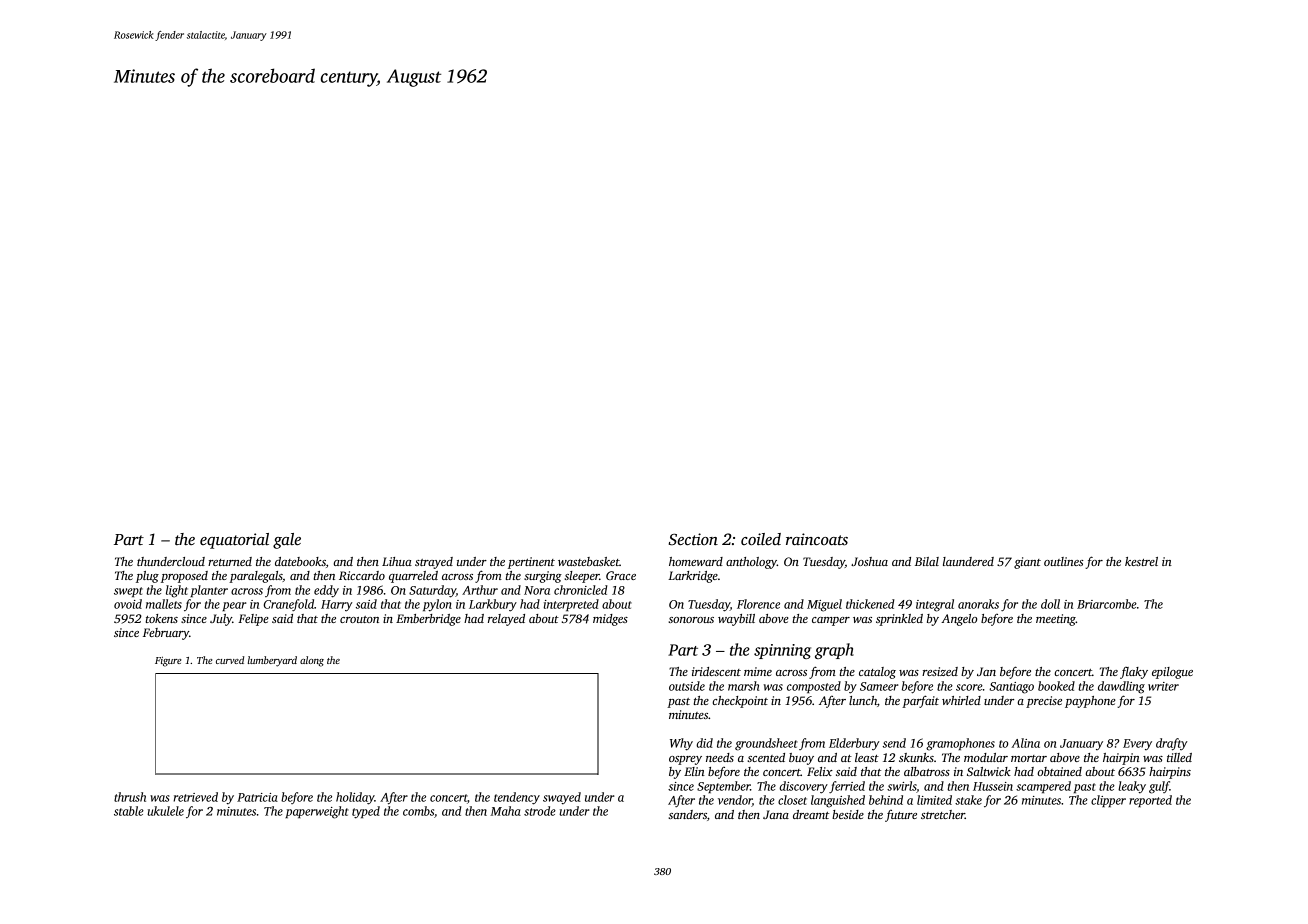 The image size is (1308, 924). Describe the element at coordinates (723, 787) in the screenshot. I see `September` at that location.
